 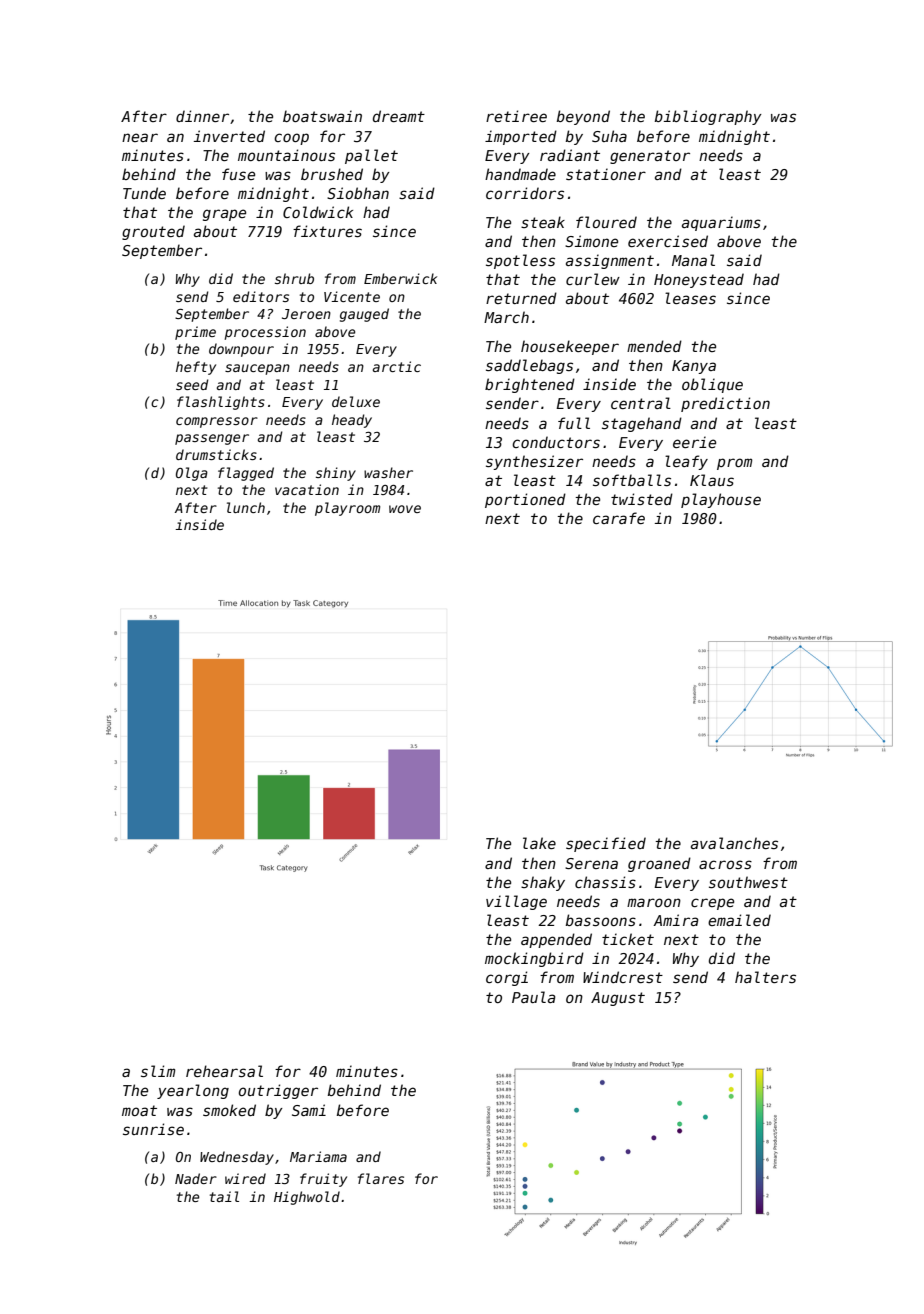 I want to click on retiree, so click(x=516, y=116).
